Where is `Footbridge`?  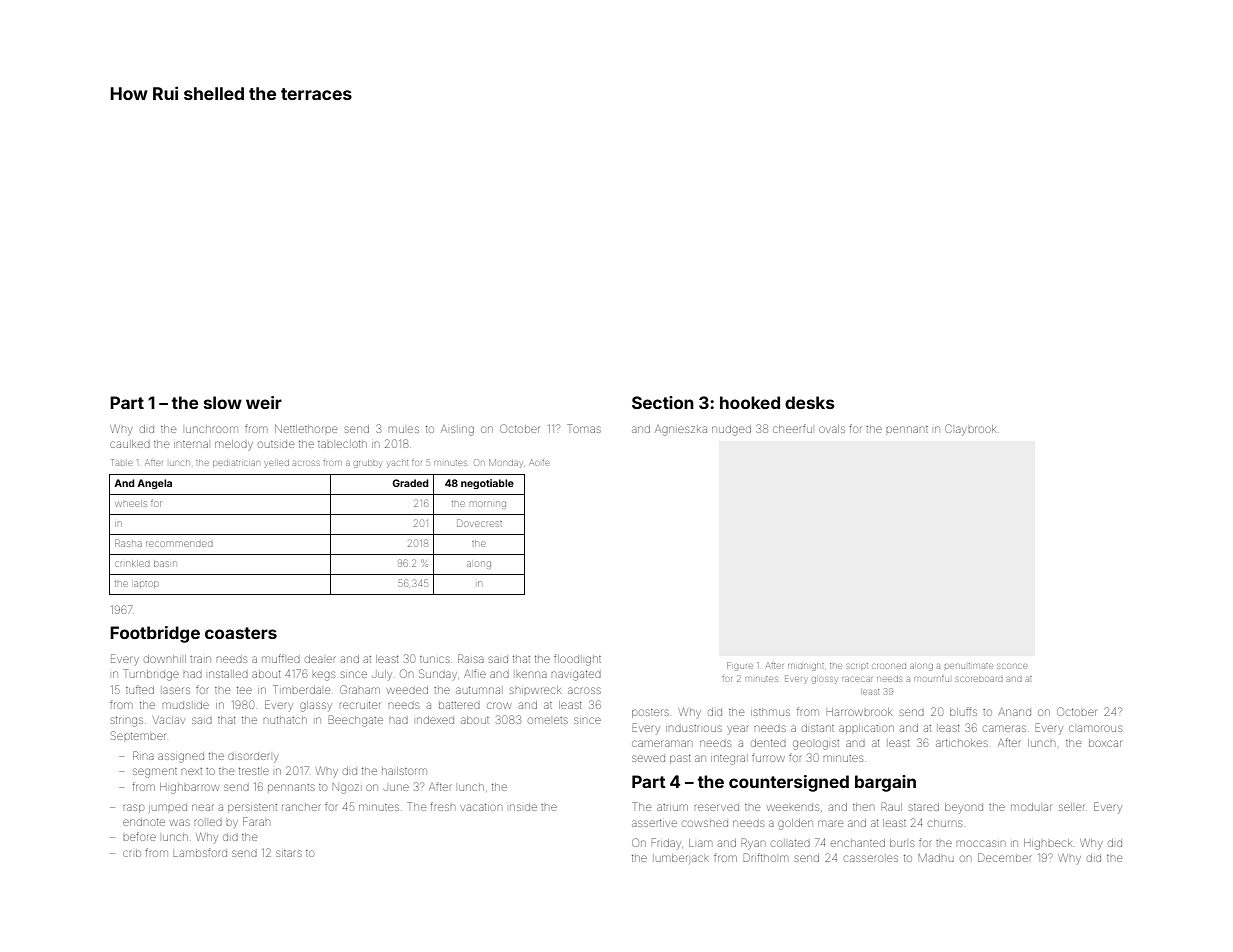
Footbridge is located at coordinates (155, 634).
